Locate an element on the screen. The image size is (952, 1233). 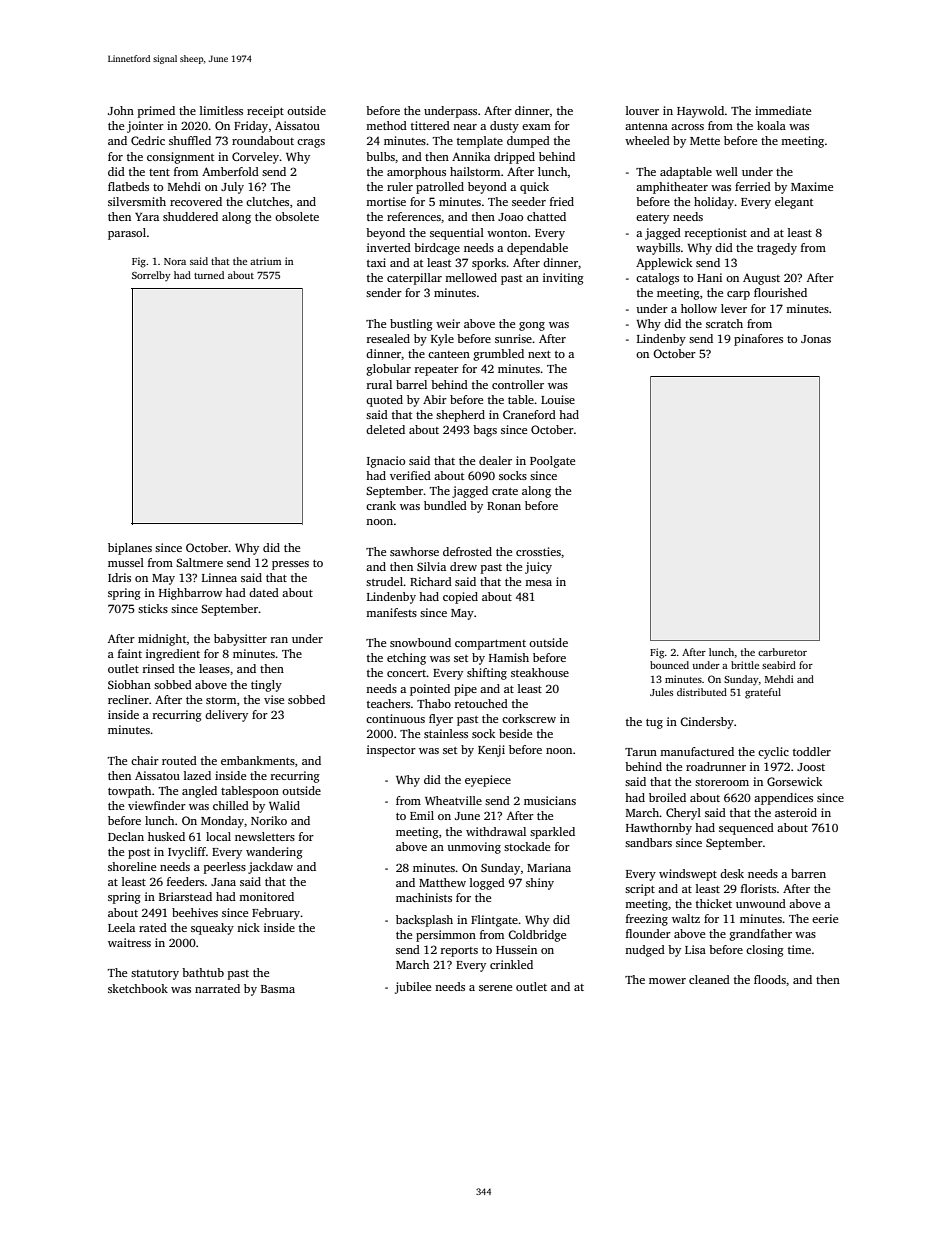
sketchbook is located at coordinates (138, 988).
